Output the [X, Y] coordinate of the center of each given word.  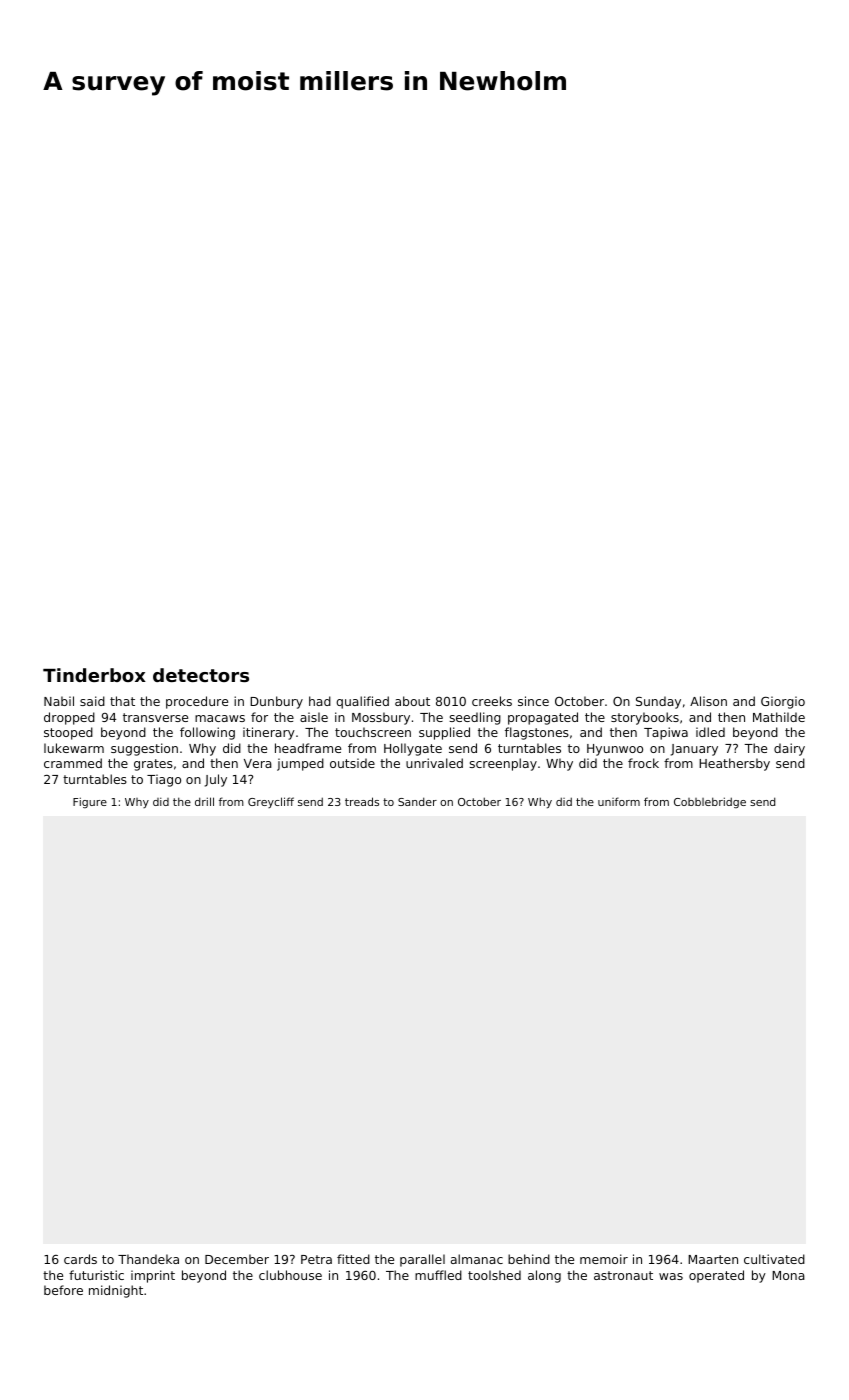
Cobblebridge [710, 802]
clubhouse [290, 1275]
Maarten [713, 1259]
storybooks [645, 718]
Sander [417, 801]
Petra [316, 1259]
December [237, 1259]
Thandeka [148, 1259]
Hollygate [413, 749]
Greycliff [271, 802]
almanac [477, 1259]
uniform [619, 801]
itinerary [269, 733]
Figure [90, 802]
